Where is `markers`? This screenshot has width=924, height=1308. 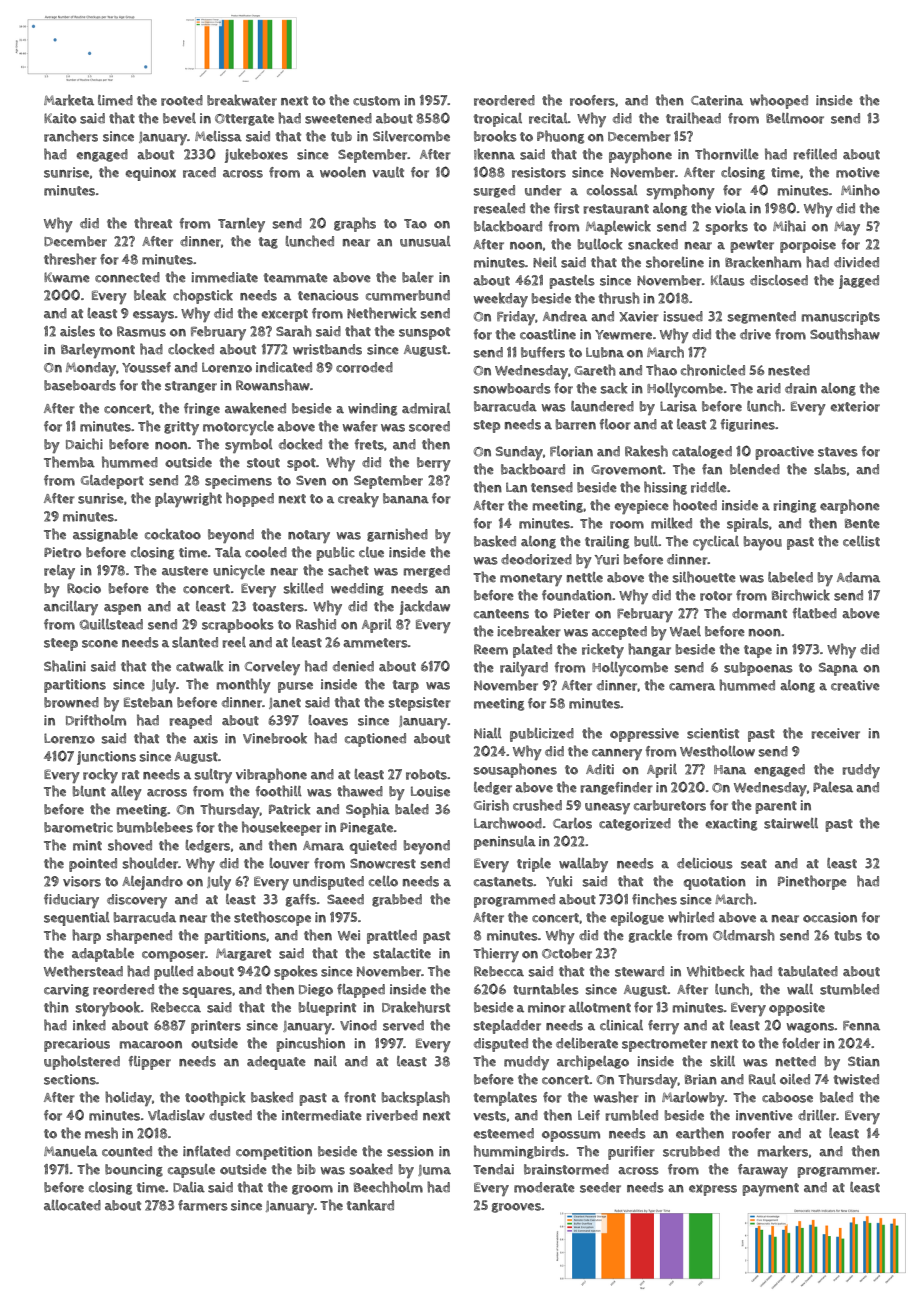
markers is located at coordinates (783, 1151).
